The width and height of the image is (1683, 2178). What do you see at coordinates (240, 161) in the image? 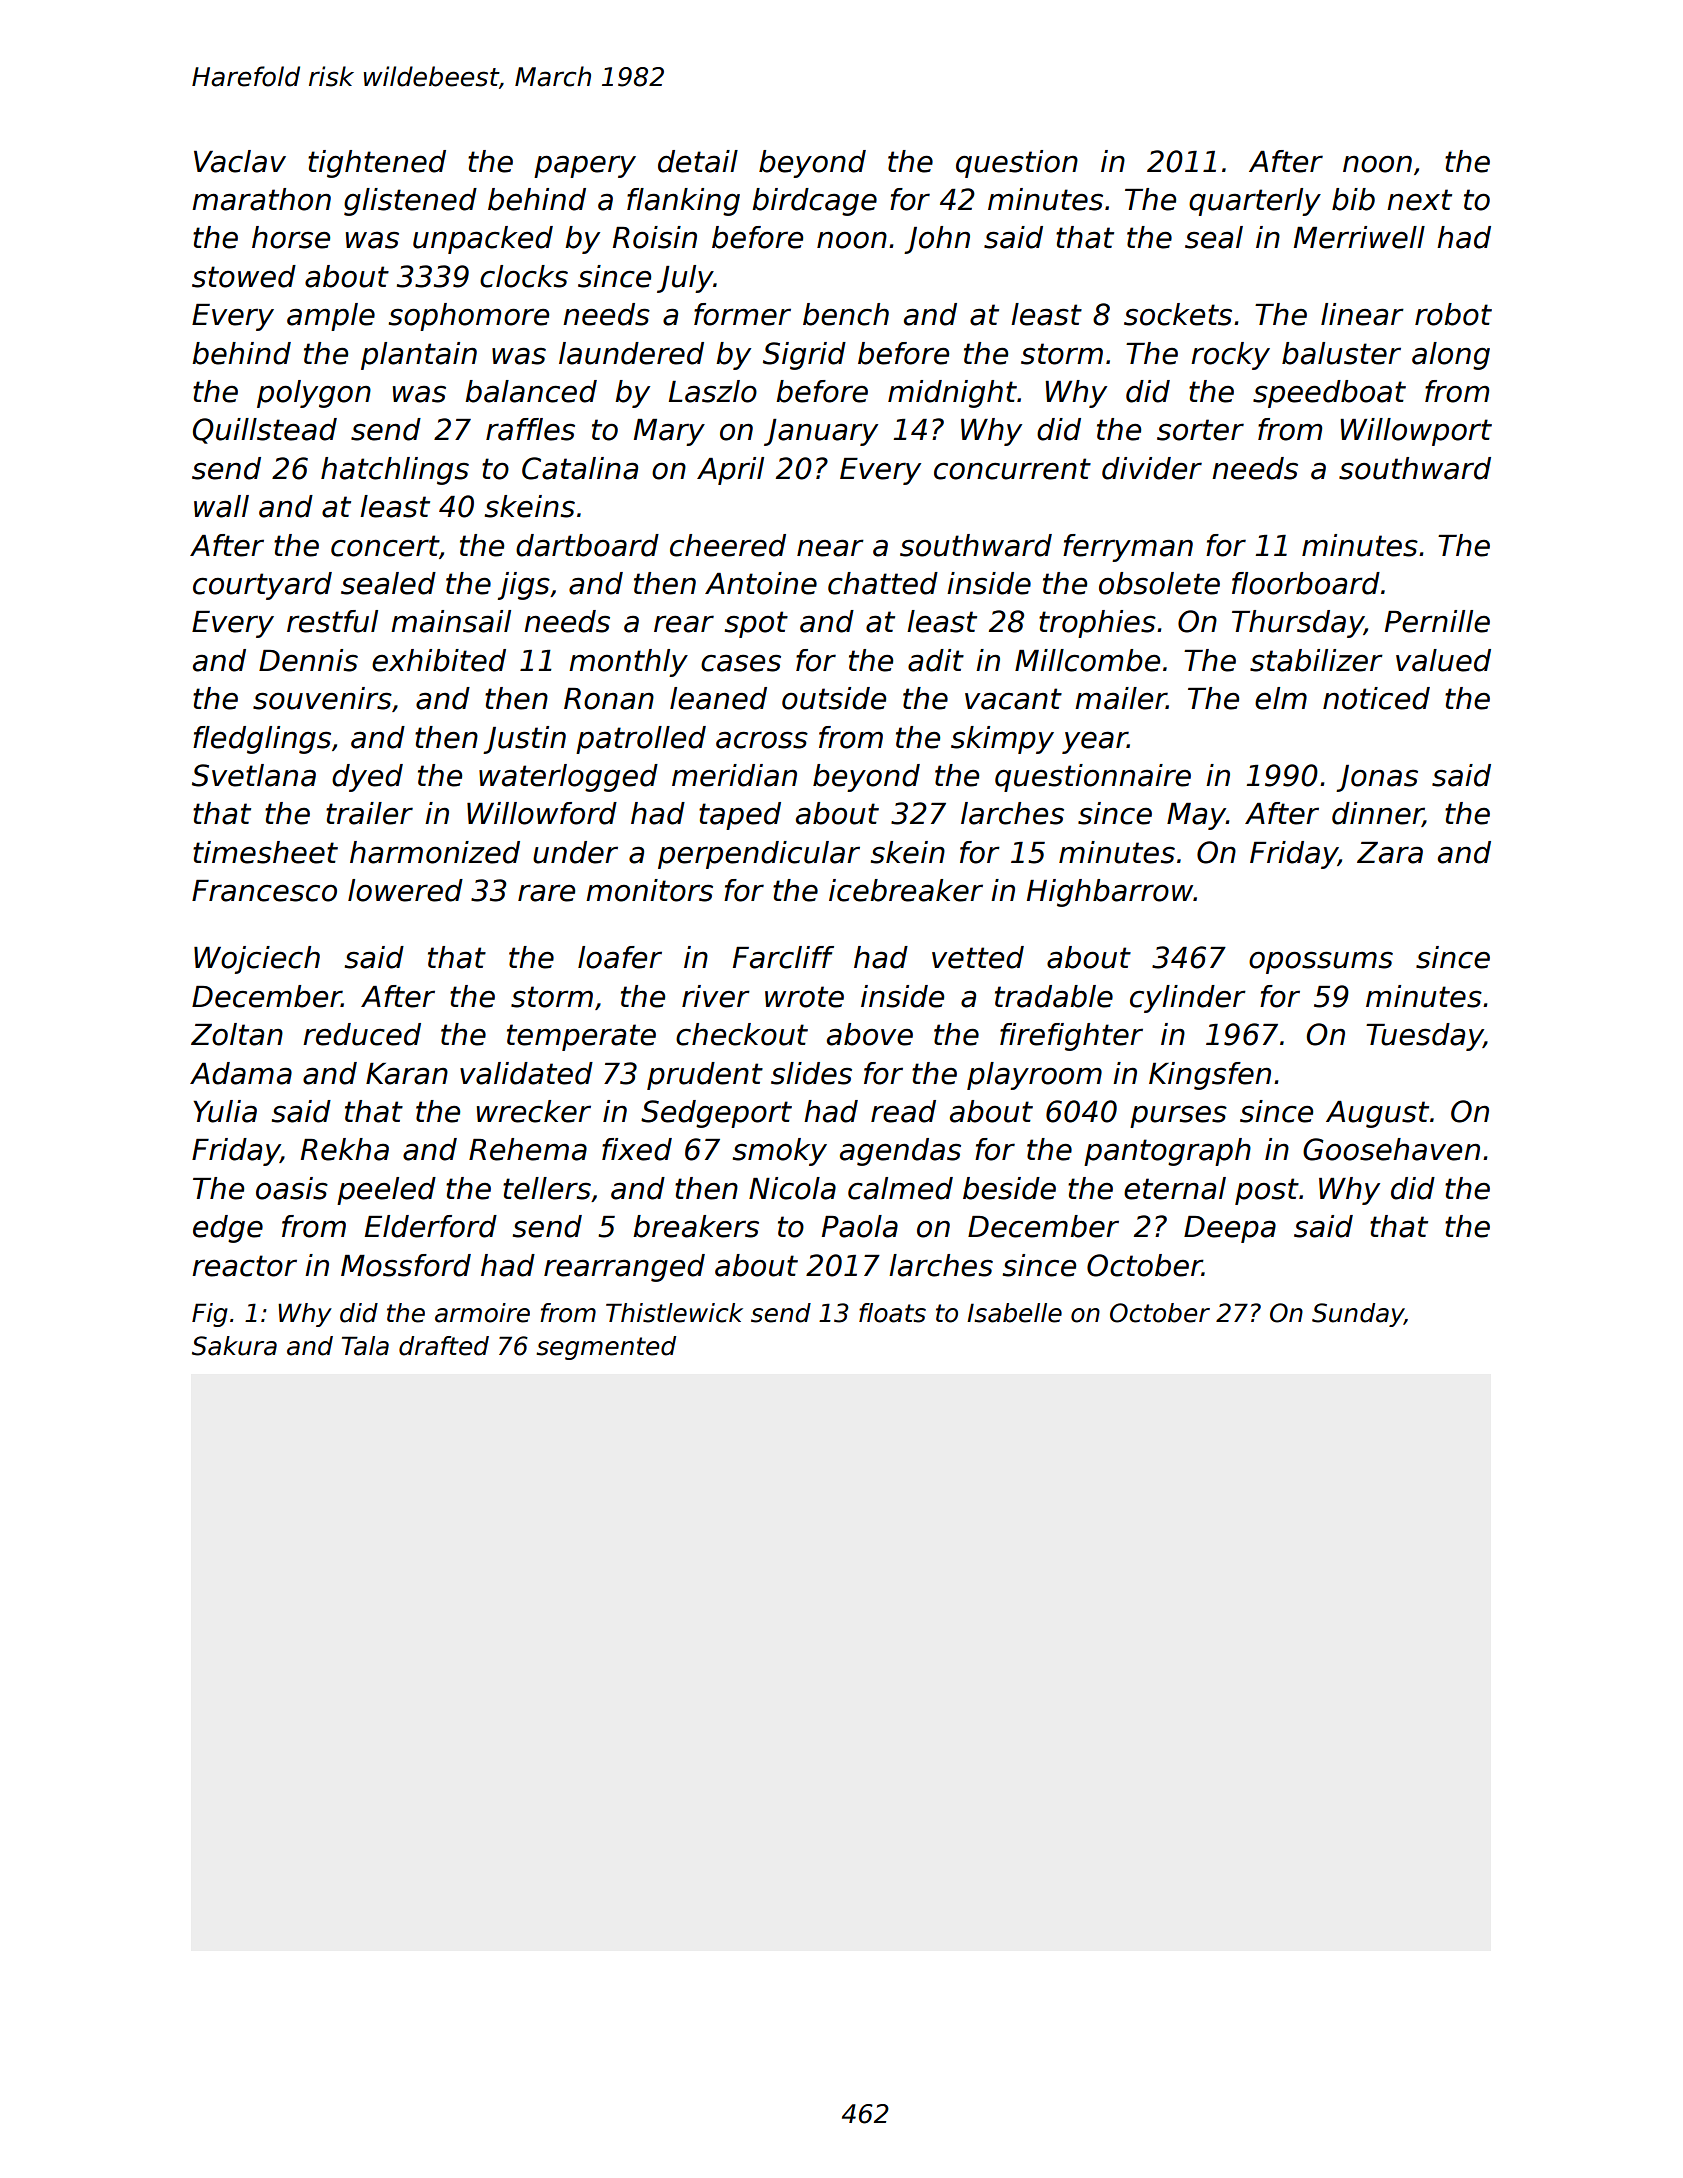
I see `Vaclav` at bounding box center [240, 161].
